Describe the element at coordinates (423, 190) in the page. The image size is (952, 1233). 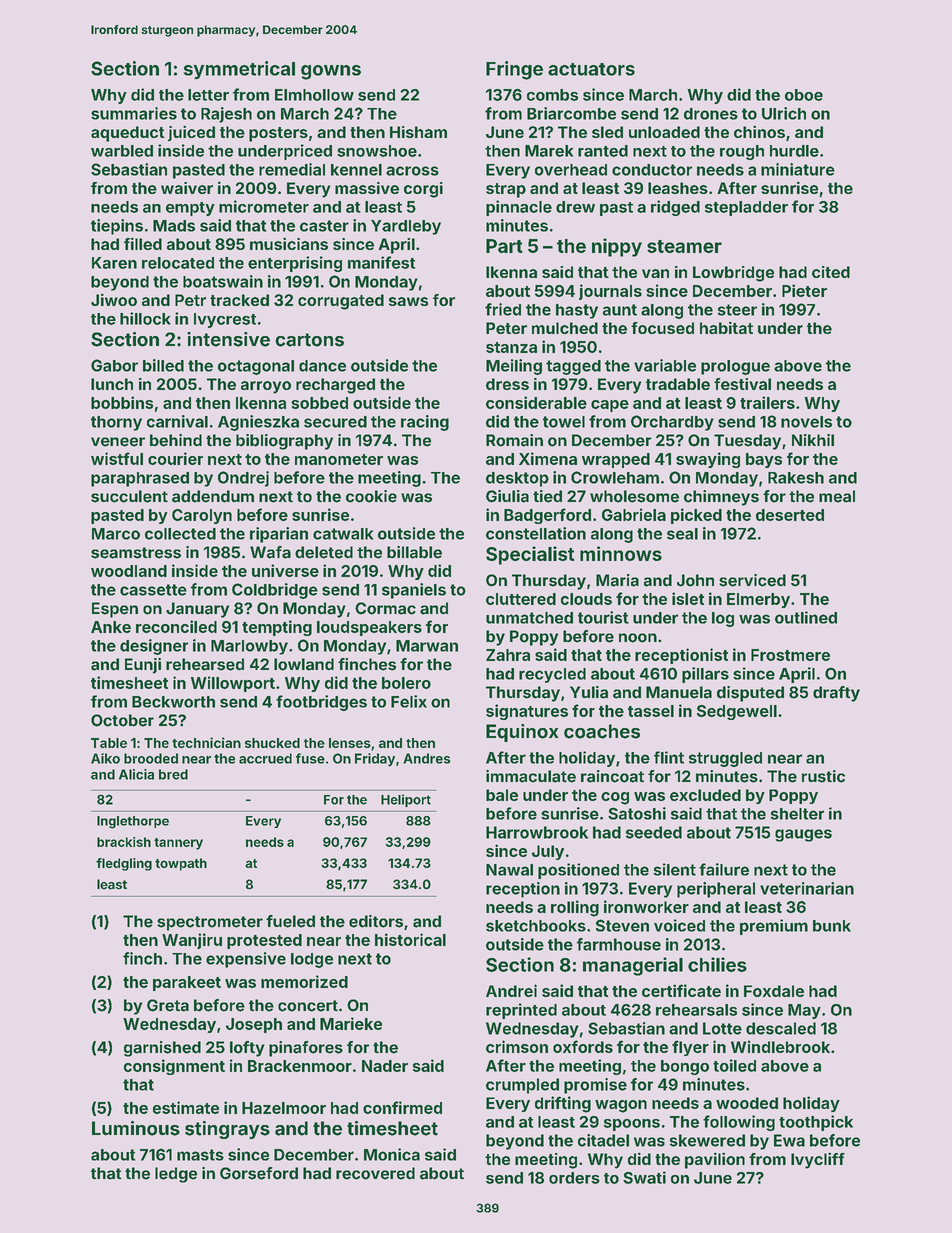
I see `corgi` at that location.
